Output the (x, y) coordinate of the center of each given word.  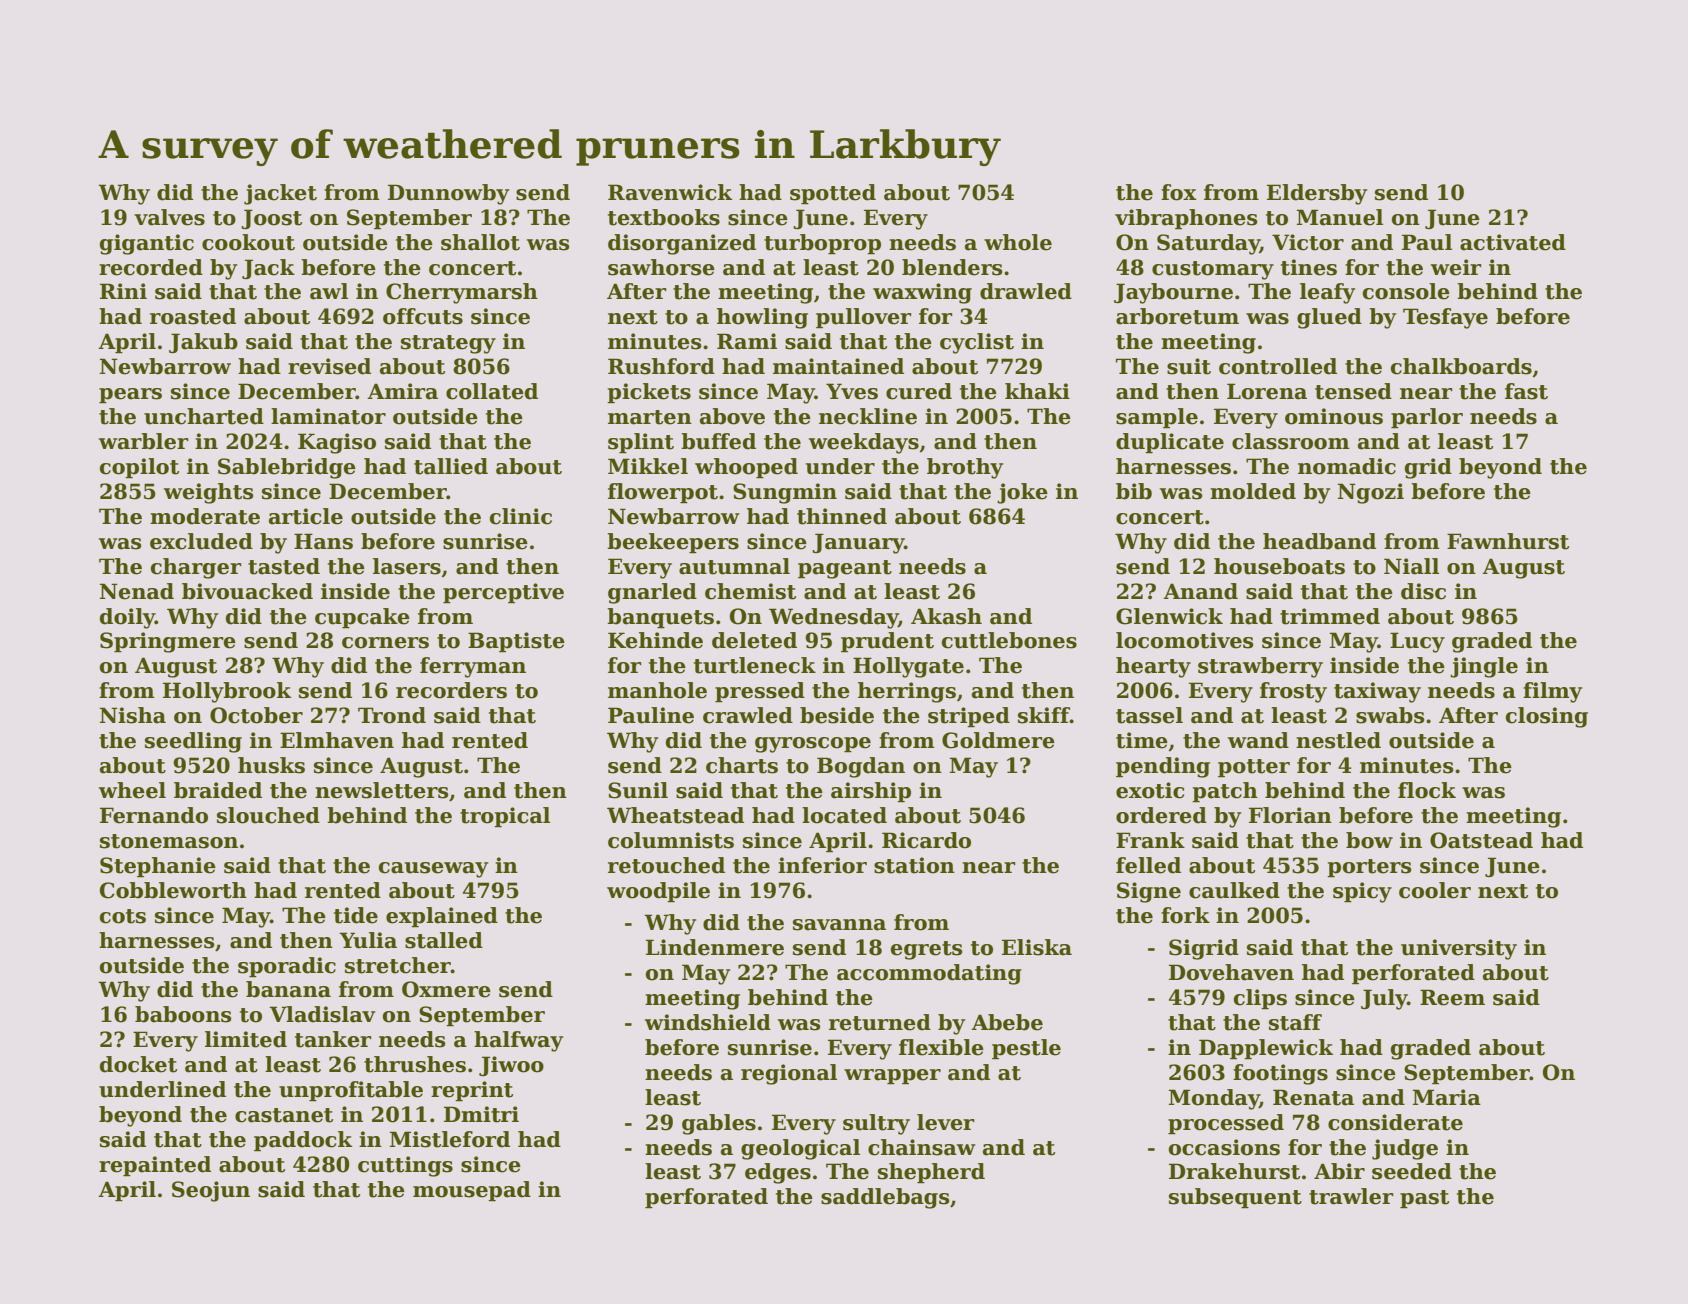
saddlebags (885, 1198)
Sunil (638, 790)
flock (1427, 790)
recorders (451, 690)
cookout (248, 242)
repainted (155, 1166)
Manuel (1340, 217)
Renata (1313, 1097)
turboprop (822, 244)
